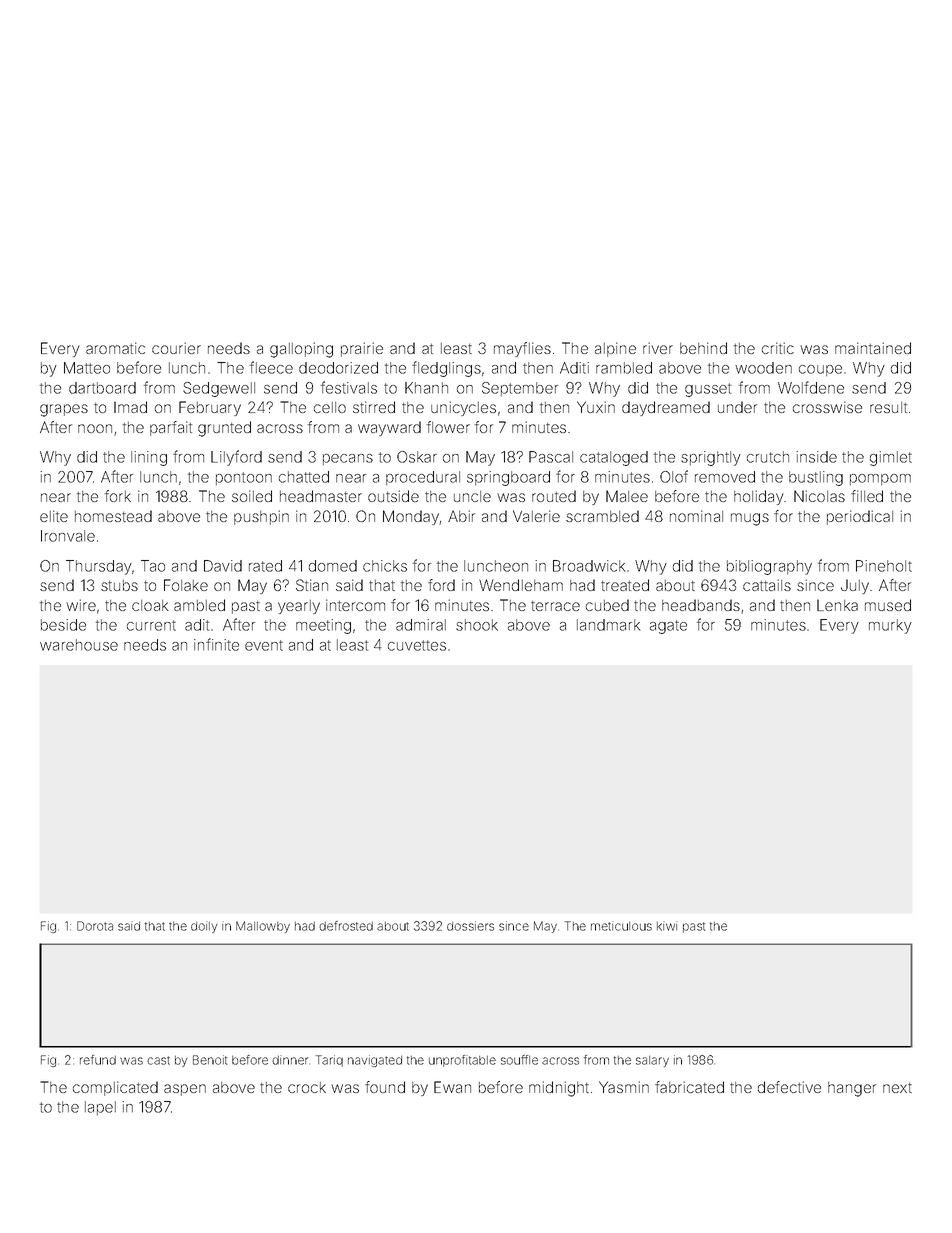 The image size is (952, 1233). Describe the element at coordinates (667, 926) in the screenshot. I see `kiwi` at that location.
